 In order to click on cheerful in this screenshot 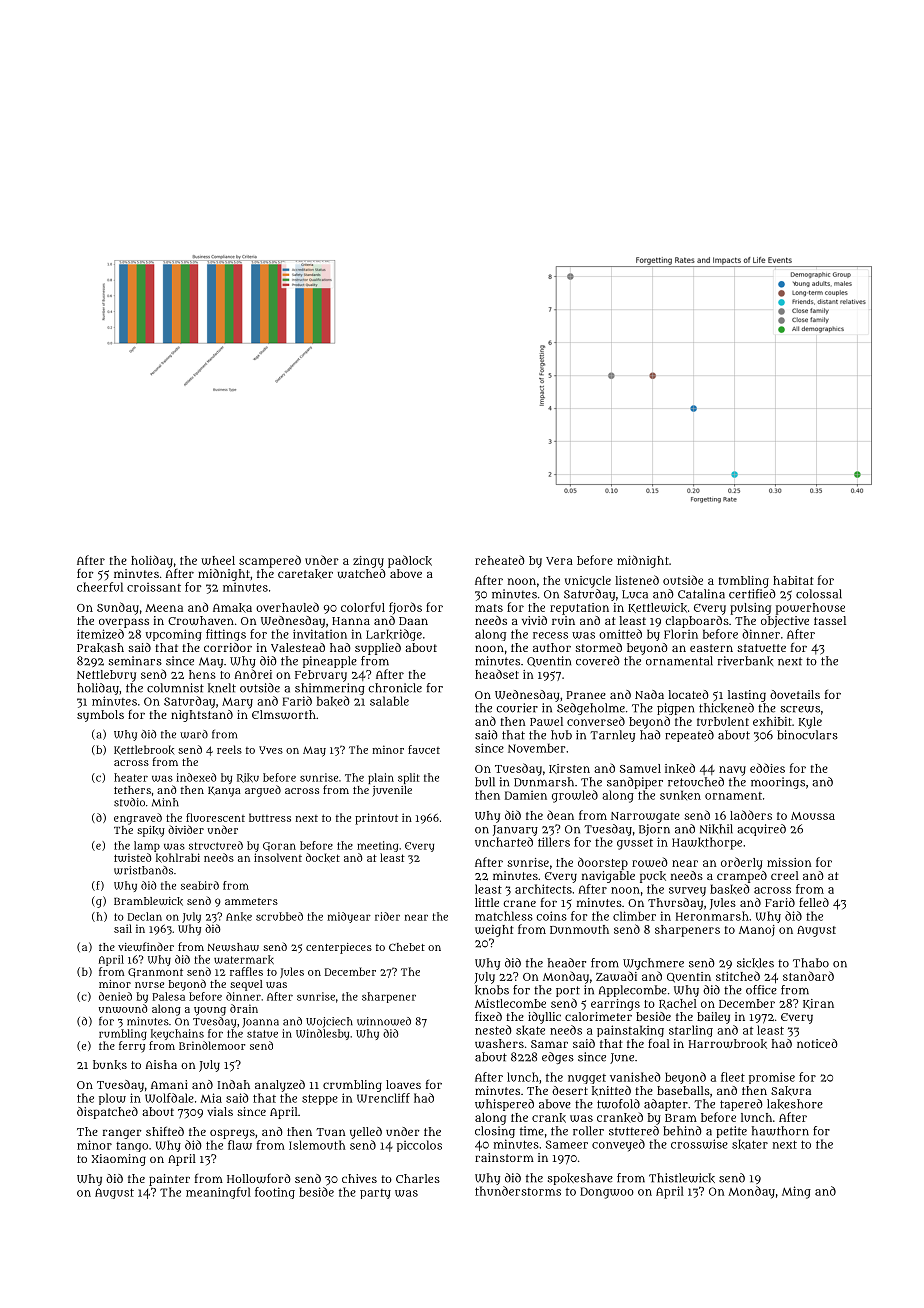, I will do `click(100, 587)`.
